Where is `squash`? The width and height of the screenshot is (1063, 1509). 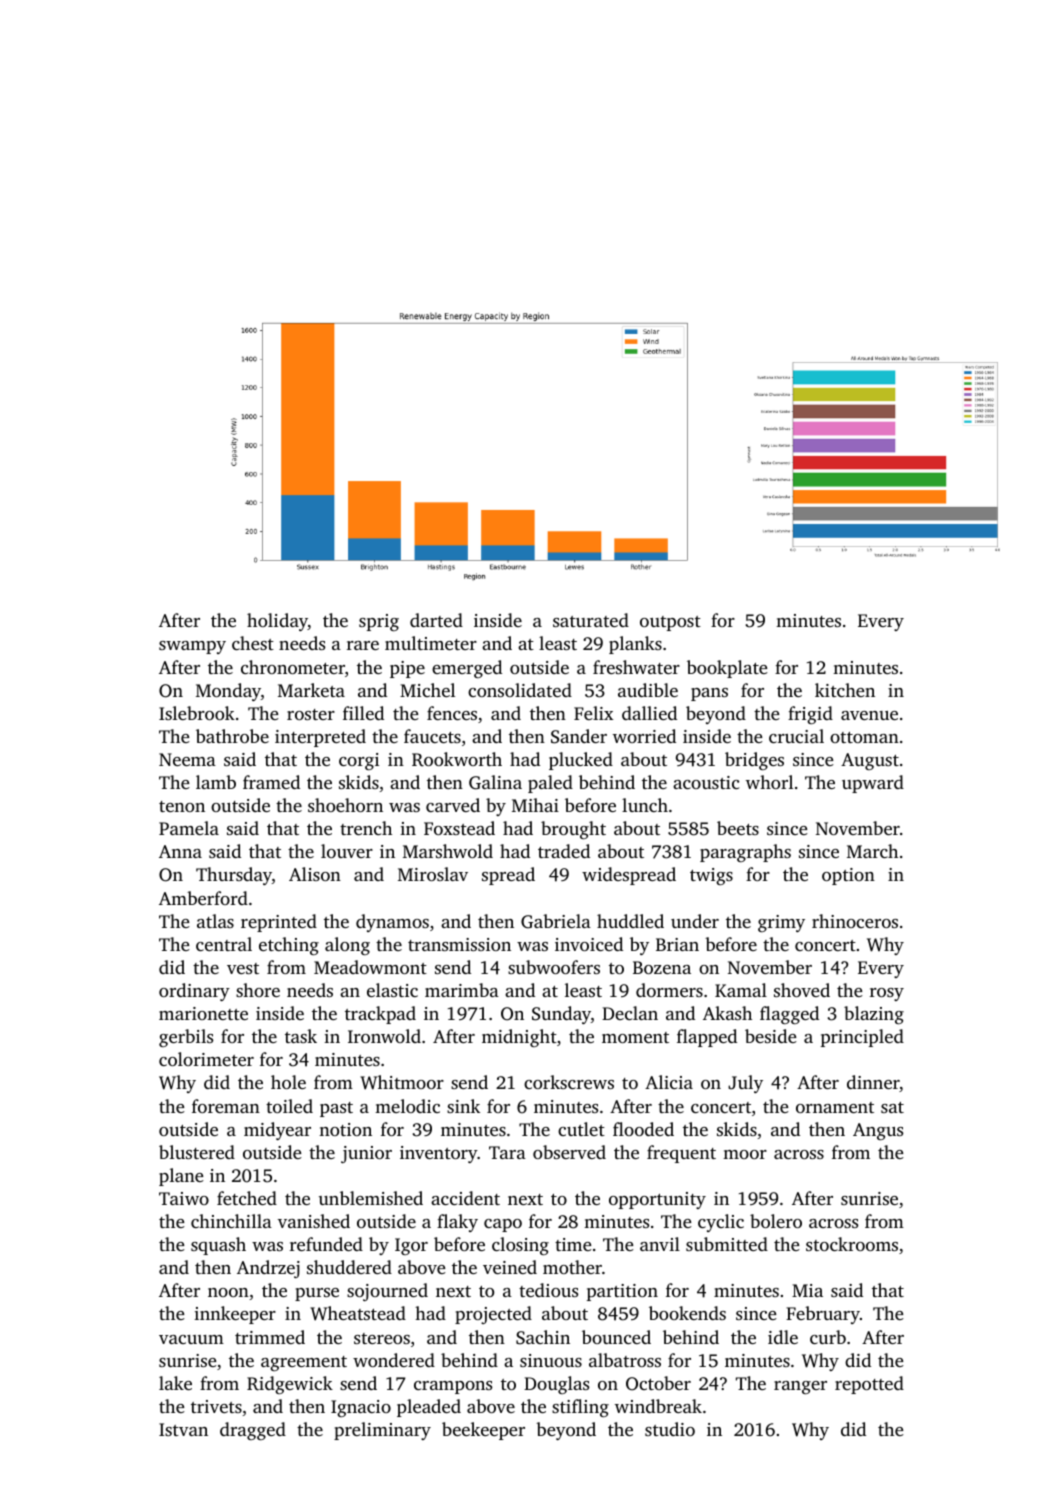
squash is located at coordinates (218, 1246).
